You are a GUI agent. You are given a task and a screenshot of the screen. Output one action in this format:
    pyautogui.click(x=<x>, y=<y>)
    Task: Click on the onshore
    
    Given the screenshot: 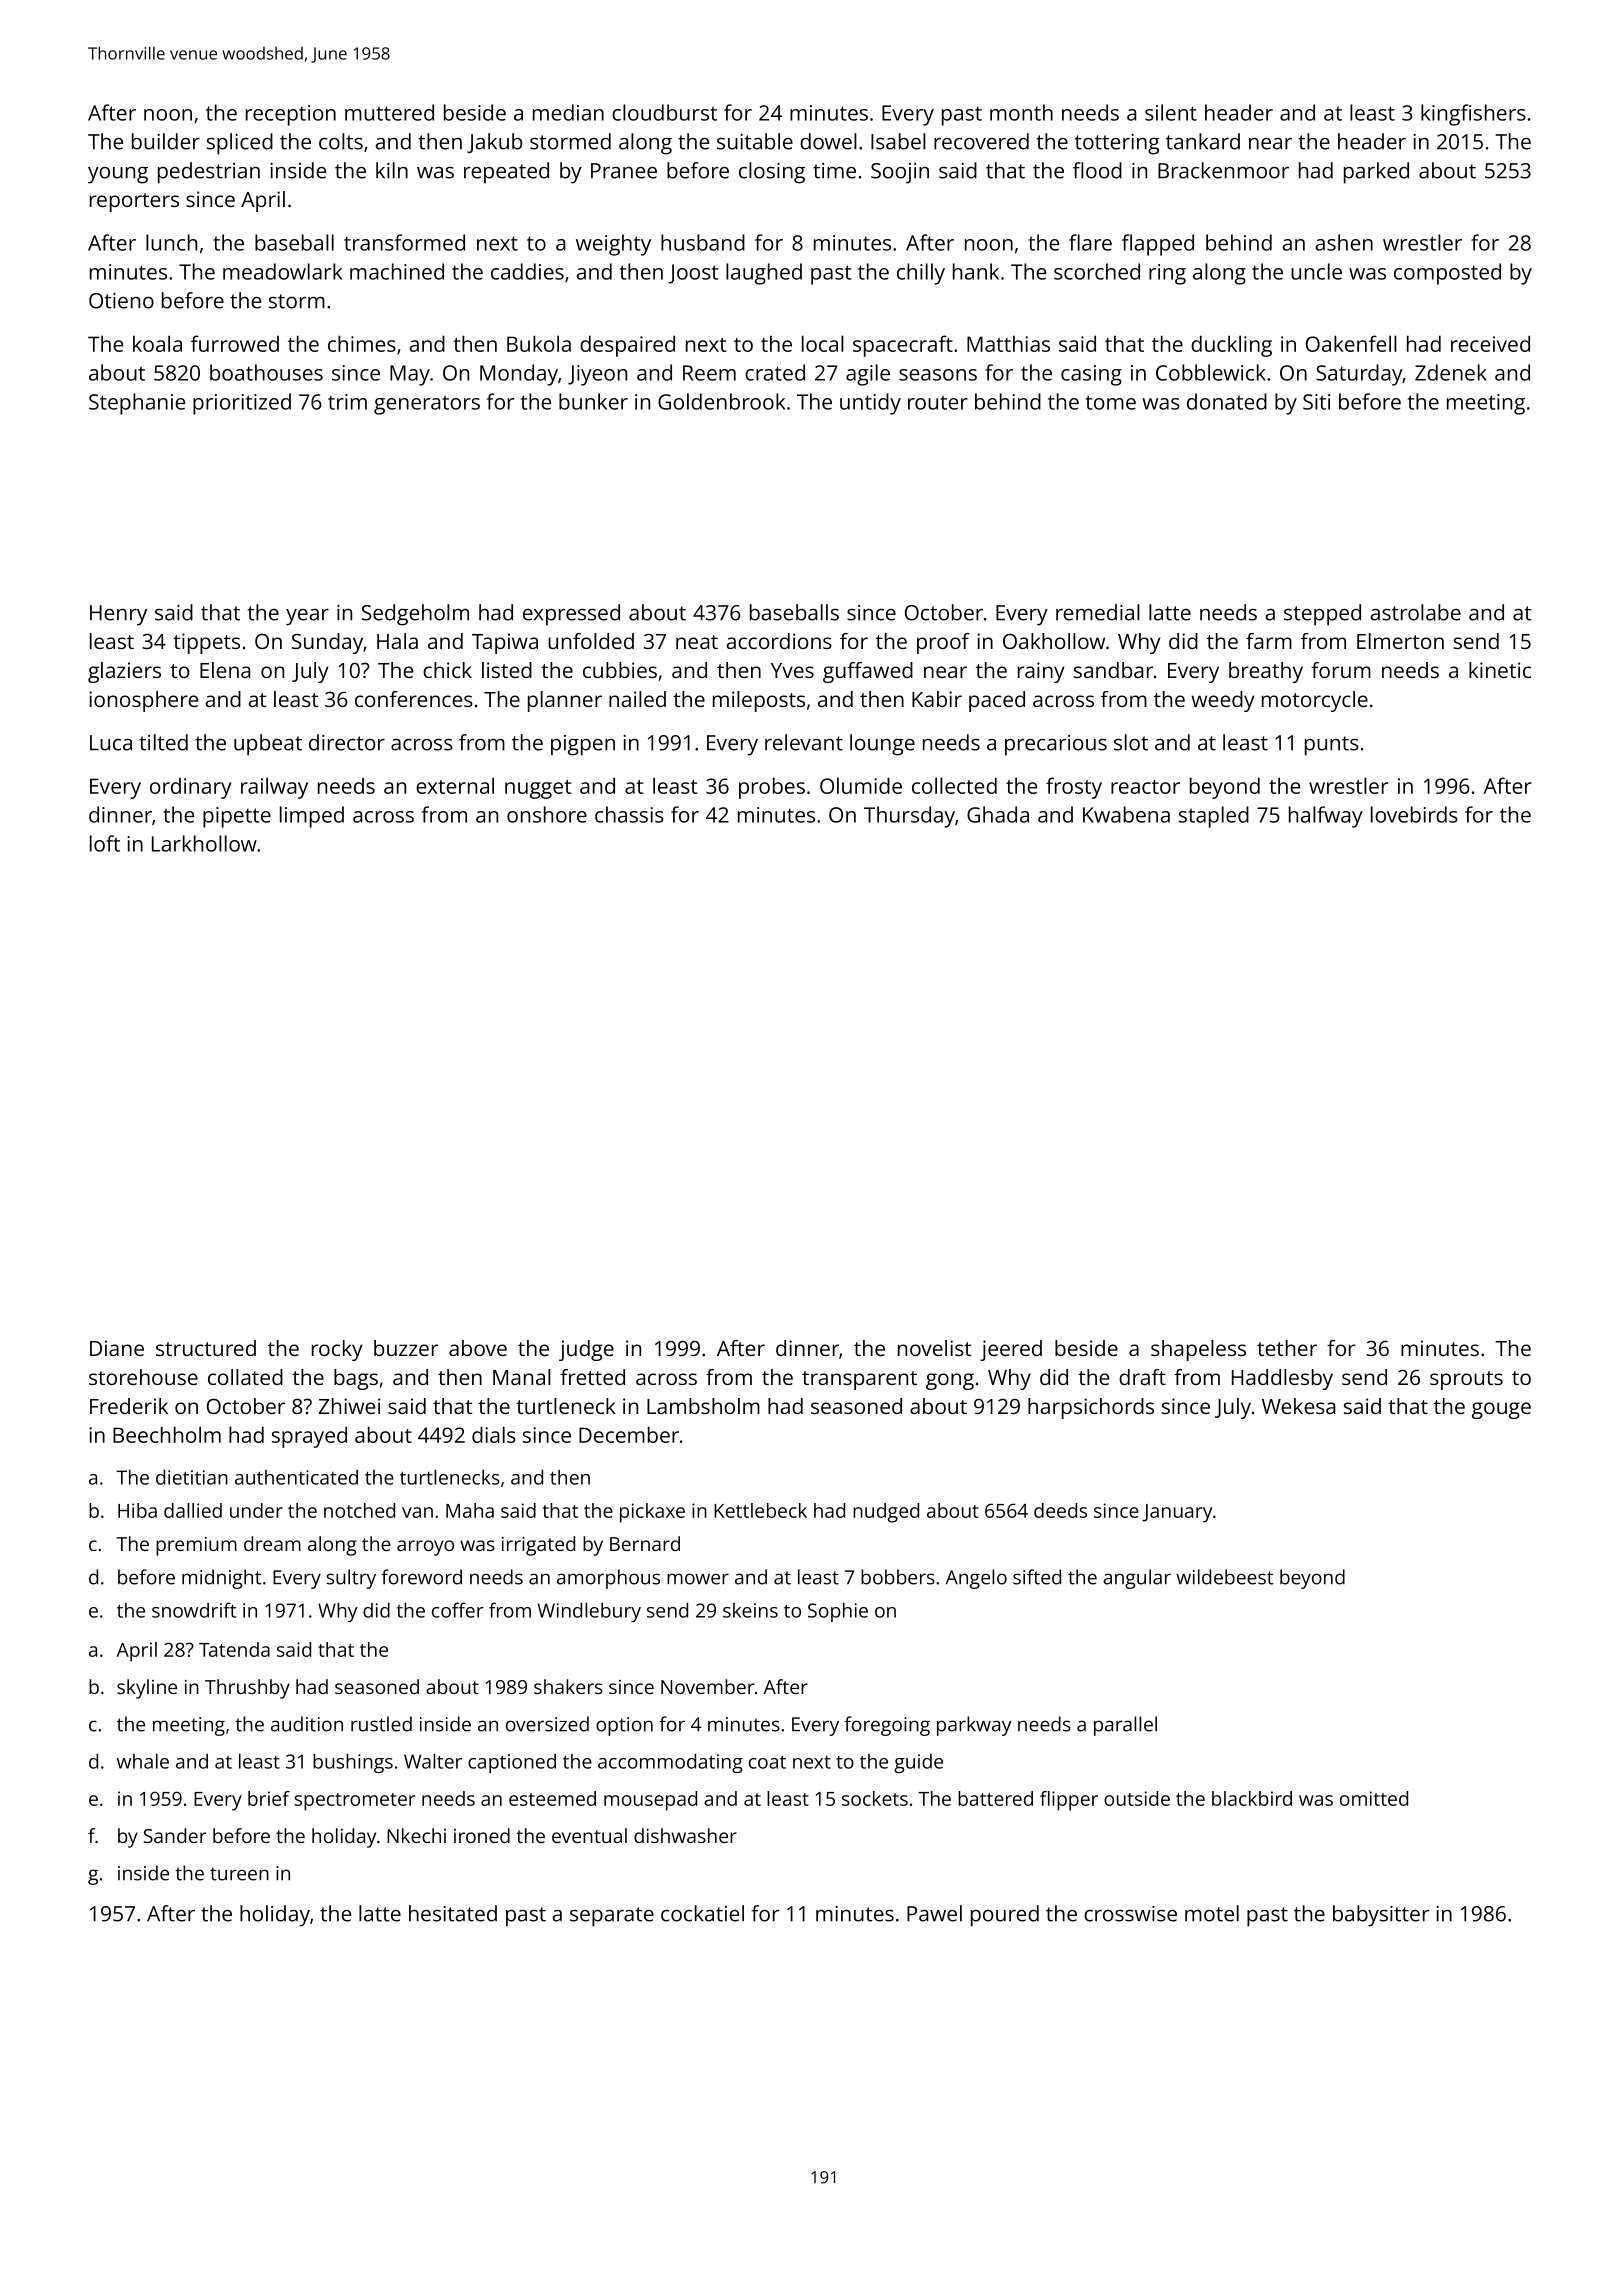 What is the action you would take?
    pyautogui.click(x=547, y=814)
